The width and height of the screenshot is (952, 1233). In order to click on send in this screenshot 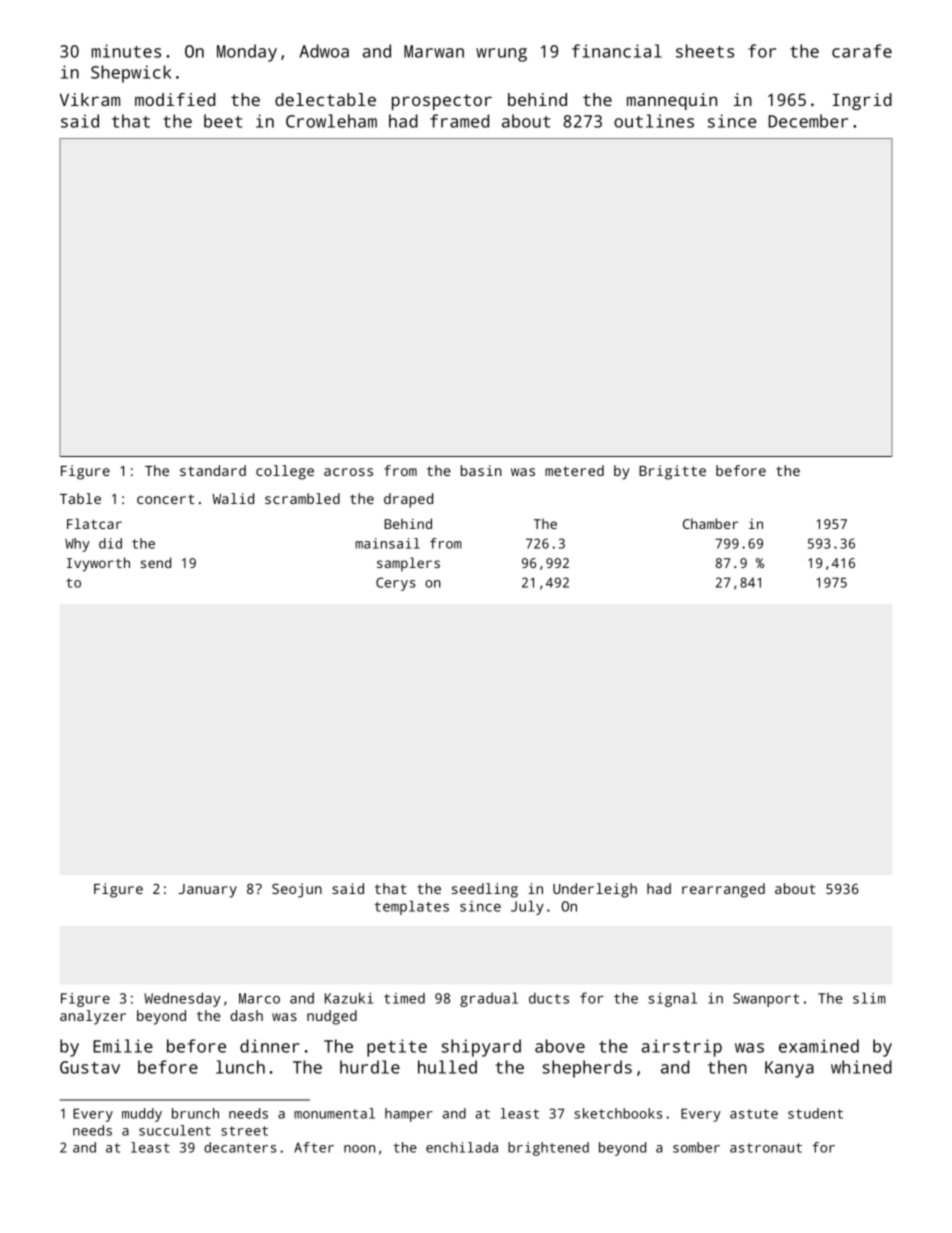, I will do `click(156, 562)`.
